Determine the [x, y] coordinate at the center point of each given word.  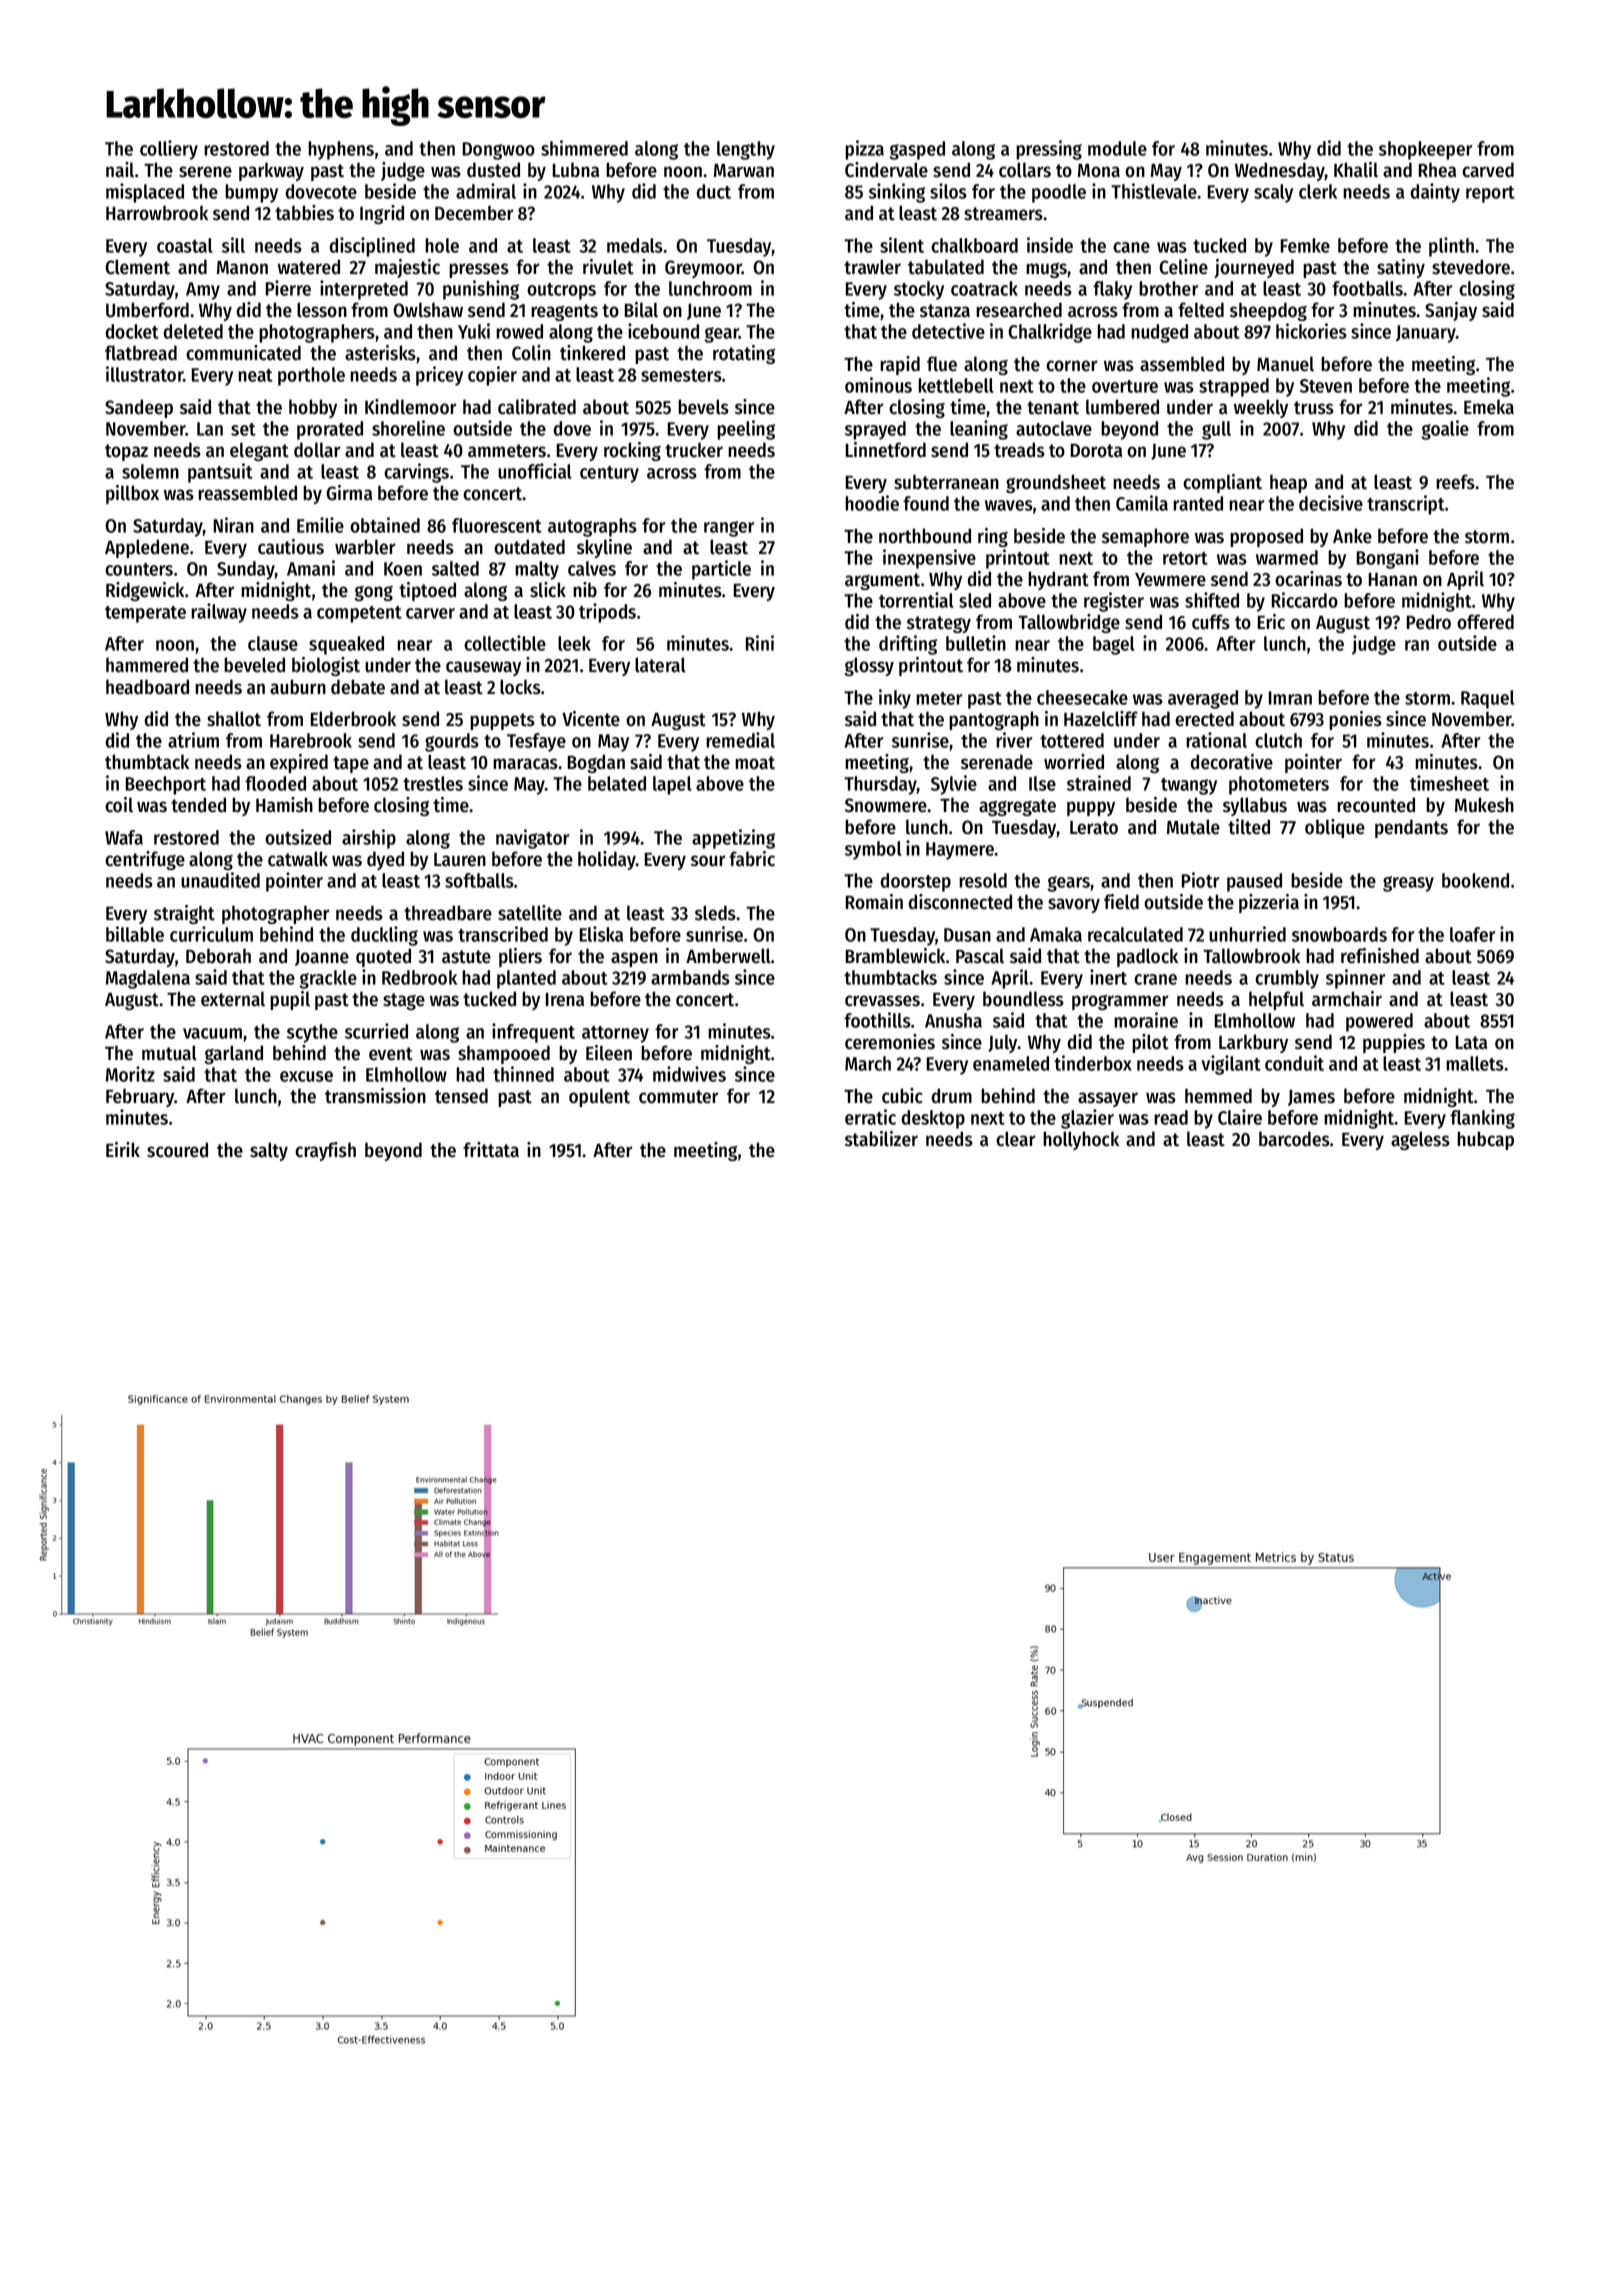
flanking [1482, 1119]
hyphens [341, 150]
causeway [483, 668]
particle [721, 570]
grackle [328, 979]
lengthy [746, 150]
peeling [746, 430]
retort [1185, 558]
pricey [439, 376]
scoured [177, 1150]
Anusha [953, 1020]
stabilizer [881, 1139]
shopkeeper [1425, 150]
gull [1216, 430]
